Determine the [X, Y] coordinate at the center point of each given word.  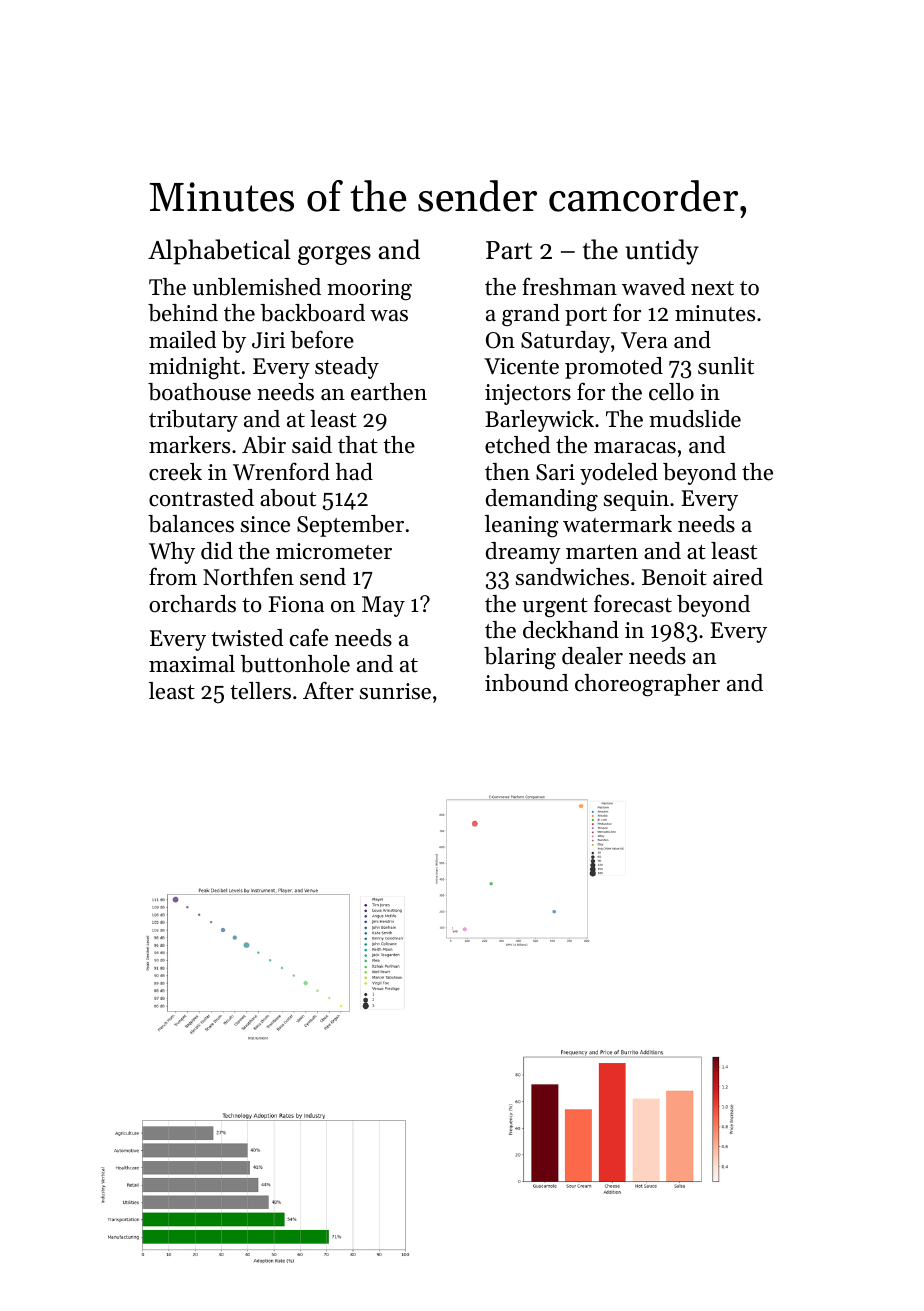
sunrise [395, 691]
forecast [633, 603]
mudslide [695, 419]
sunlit [726, 366]
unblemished [256, 287]
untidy [662, 252]
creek [175, 472]
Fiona [296, 604]
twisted [247, 638]
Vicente [521, 366]
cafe [309, 637]
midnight [194, 368]
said [312, 445]
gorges [334, 255]
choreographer [647, 685]
